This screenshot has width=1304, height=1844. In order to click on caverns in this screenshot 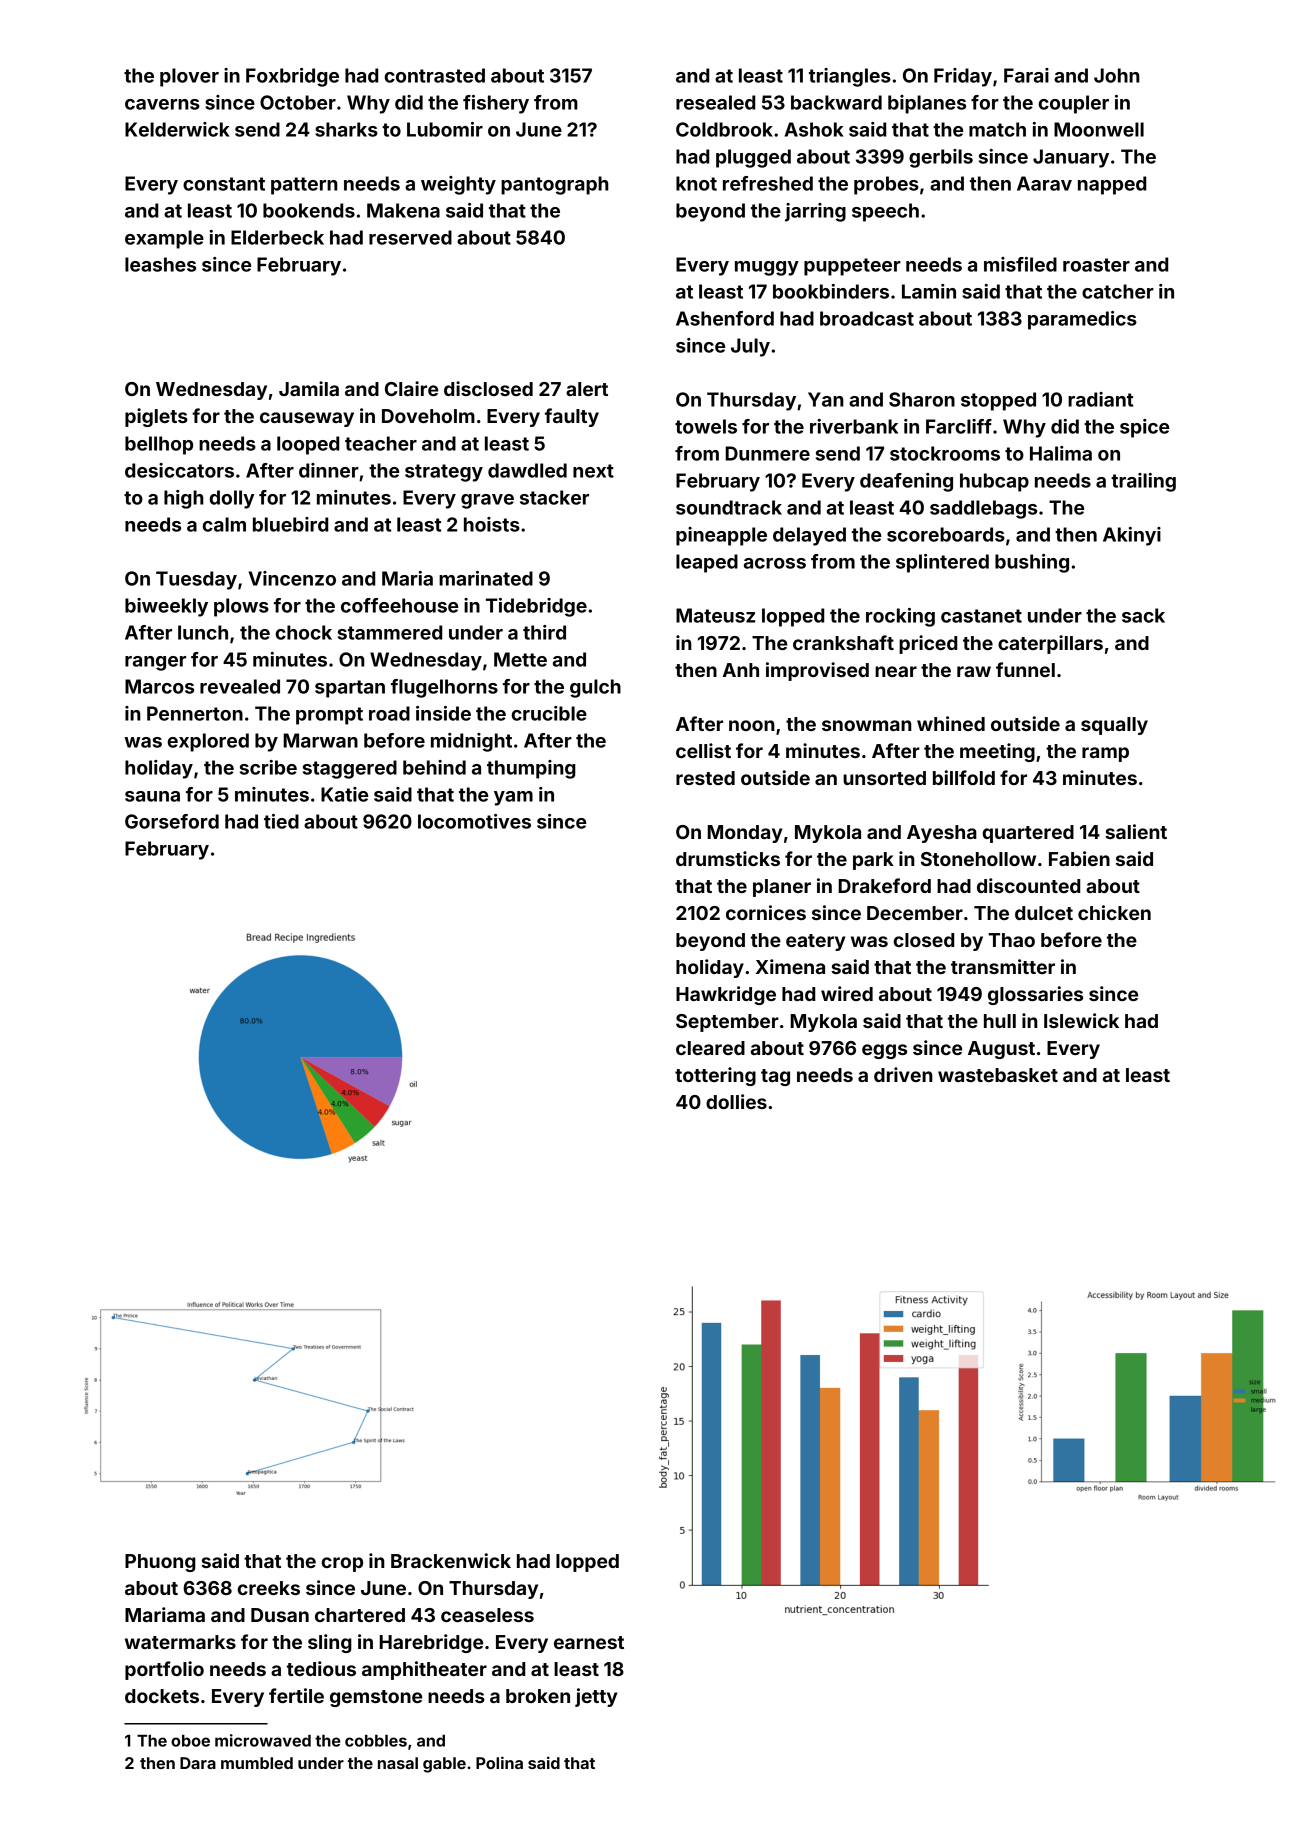, I will do `click(162, 104)`.
